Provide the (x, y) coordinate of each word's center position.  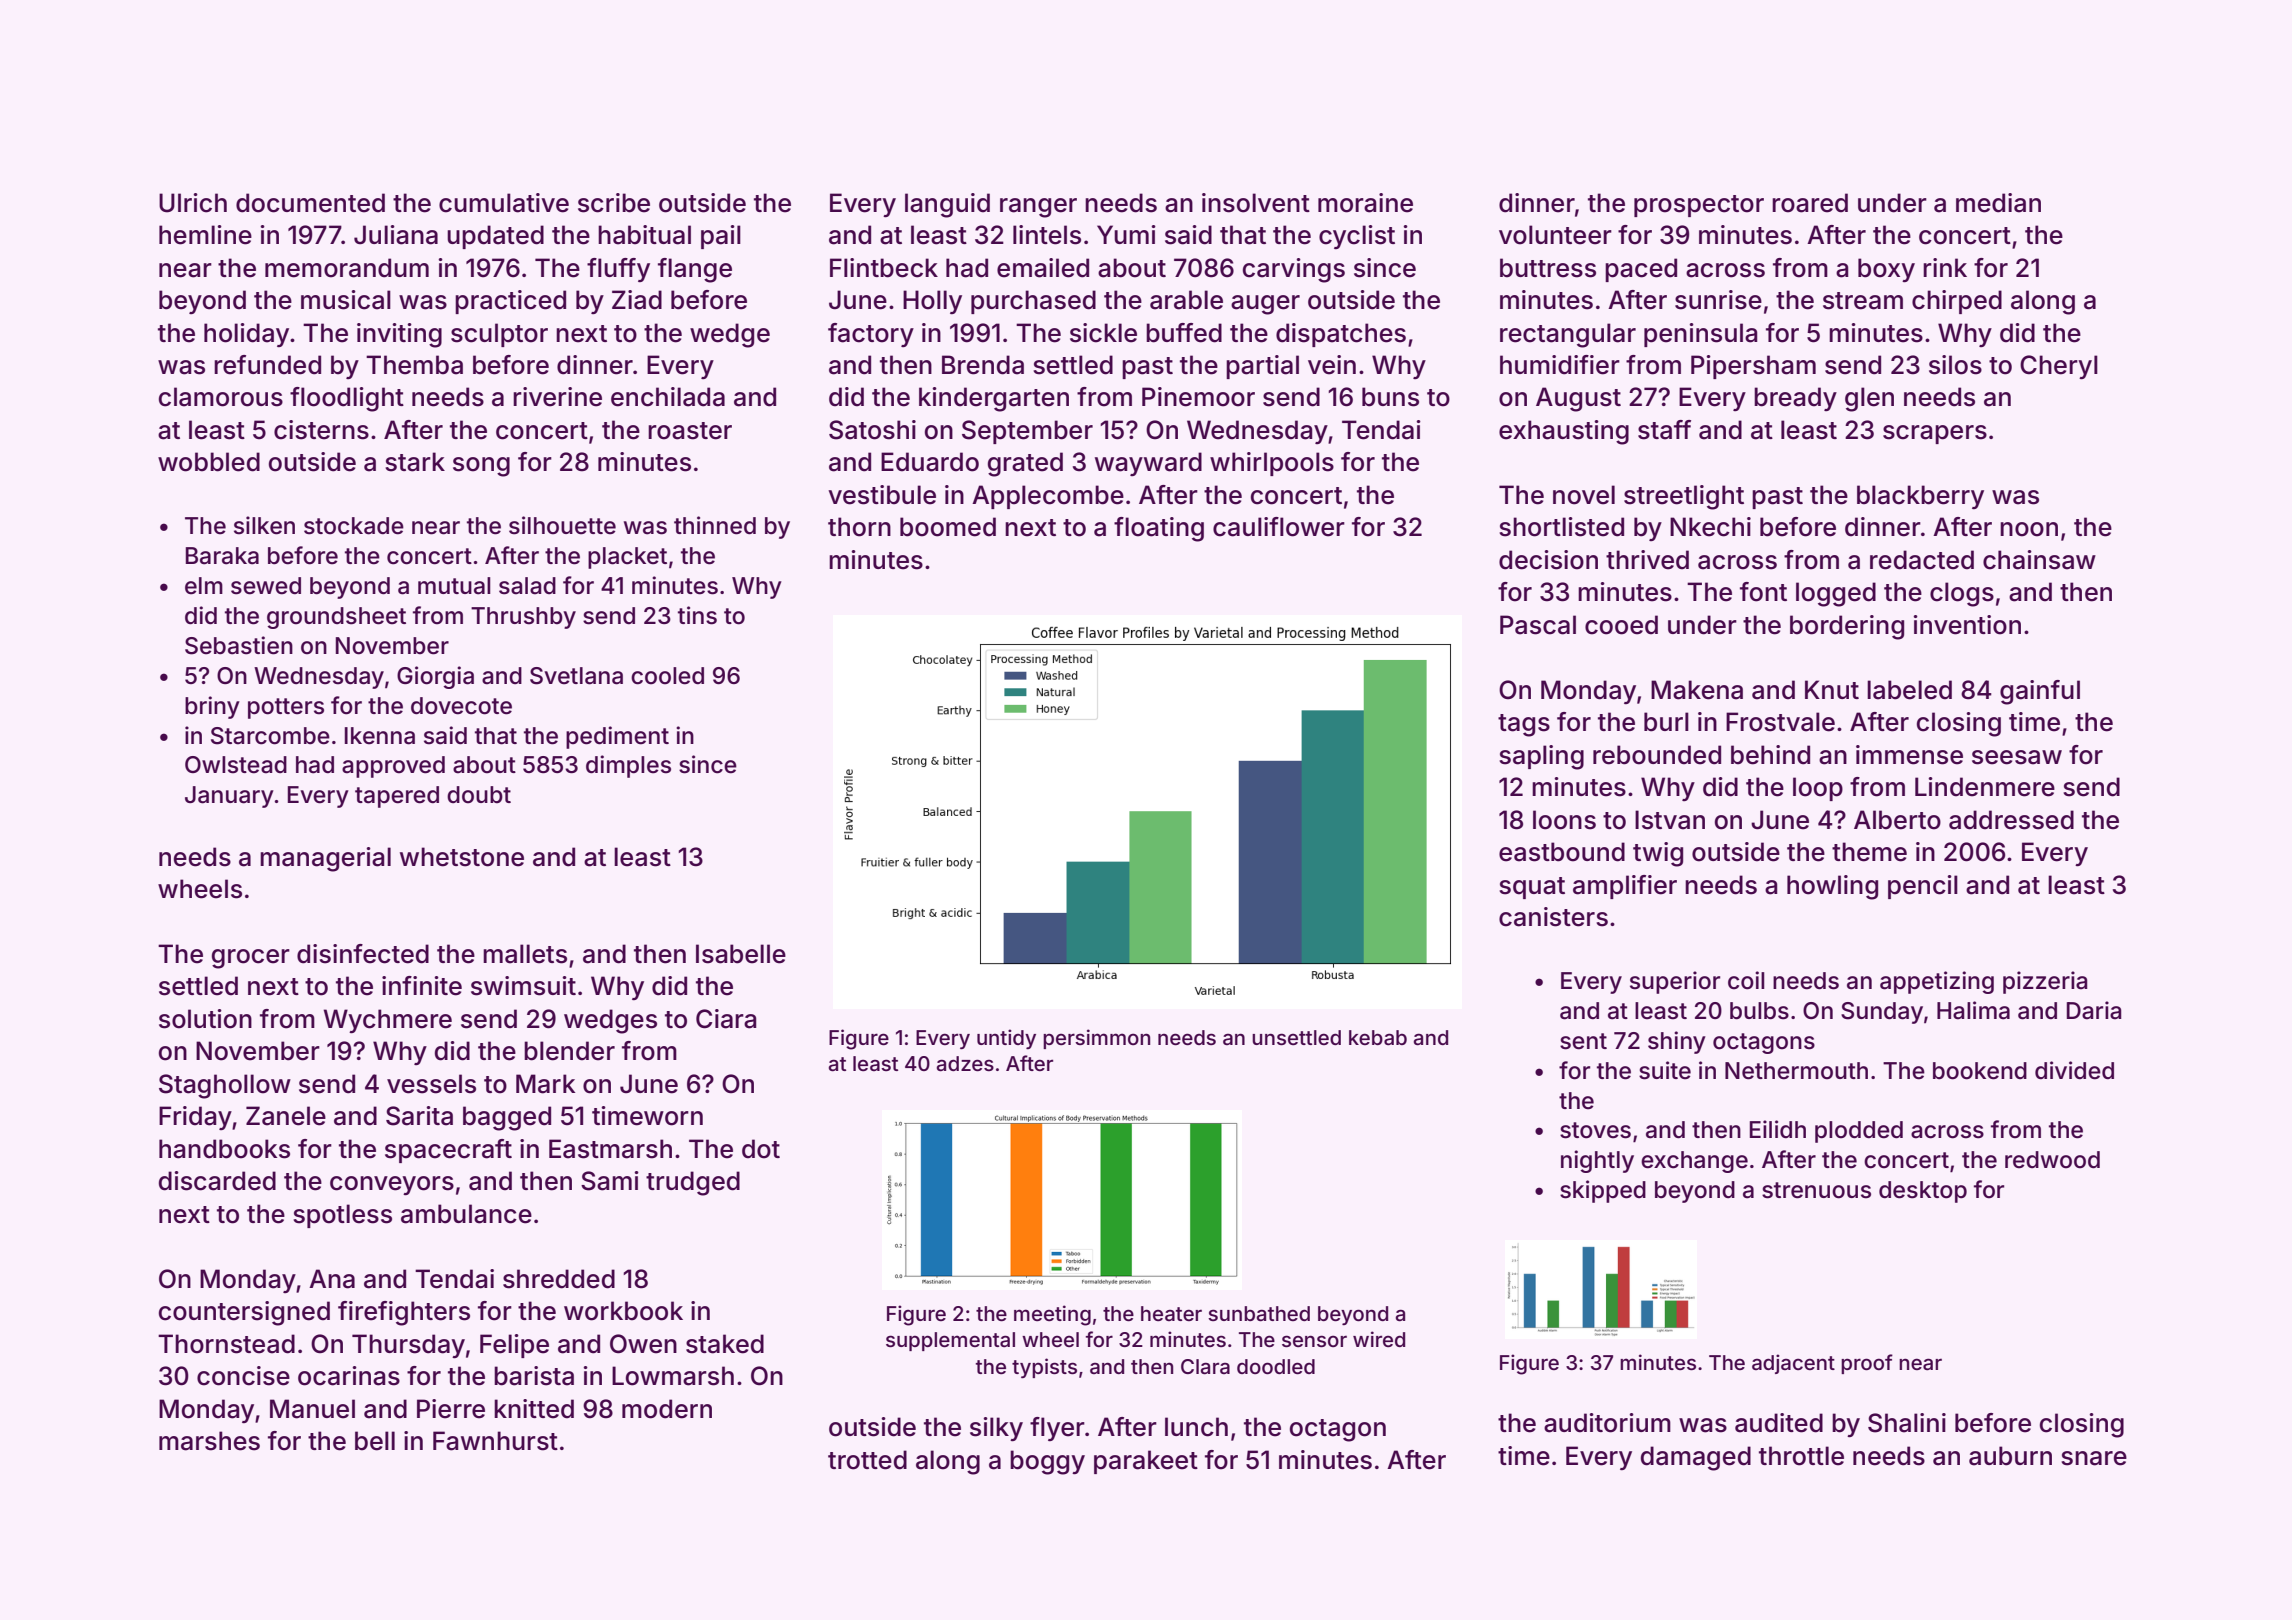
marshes (209, 1441)
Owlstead (236, 765)
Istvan (1670, 820)
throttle (1801, 1456)
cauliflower (1279, 527)
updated (495, 237)
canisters (1553, 917)
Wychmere (387, 1021)
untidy (1006, 1039)
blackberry (1920, 497)
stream (1863, 301)
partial (1262, 367)
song (481, 467)
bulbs (1759, 1011)
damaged (1696, 1458)
